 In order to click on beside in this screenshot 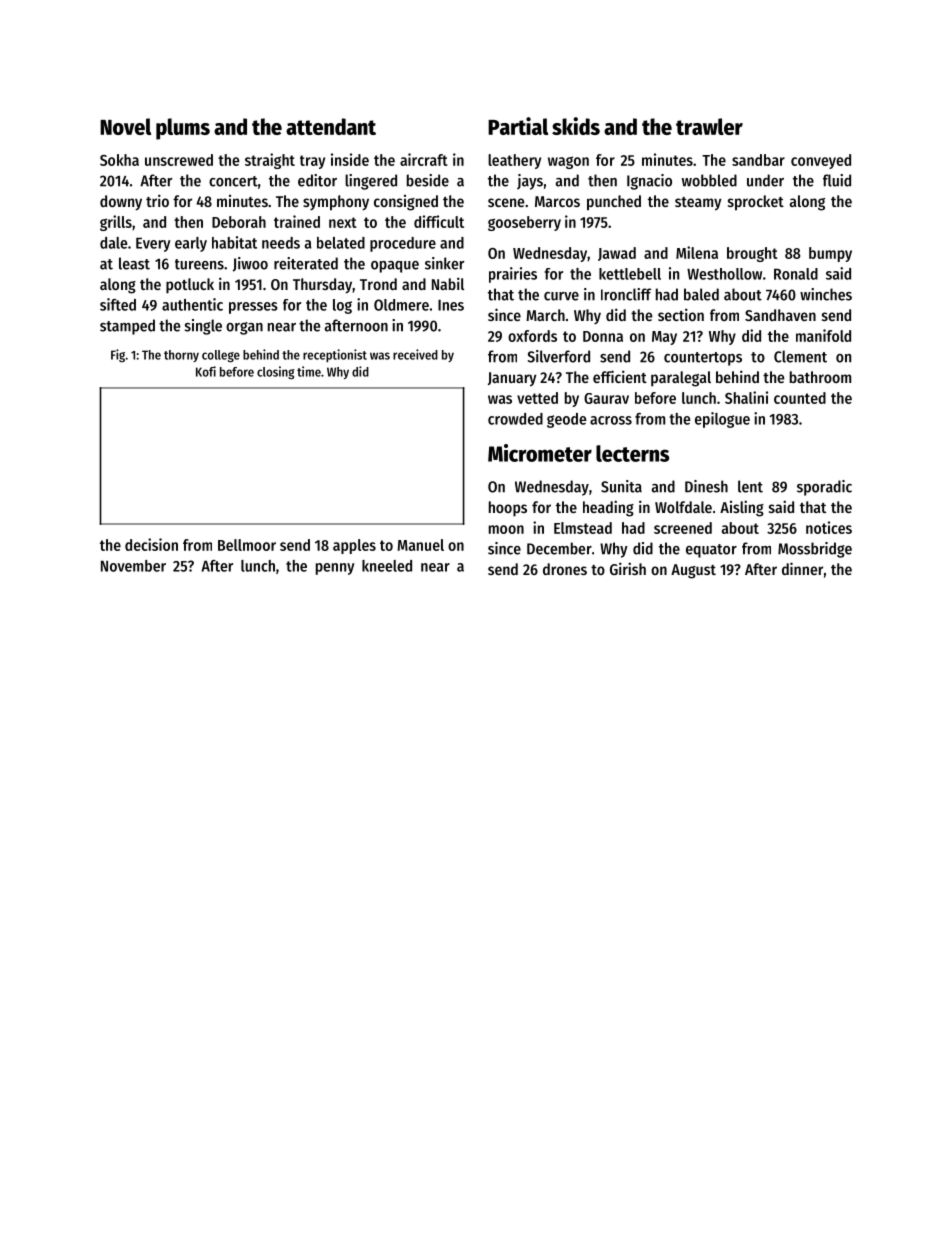, I will do `click(428, 180)`.
